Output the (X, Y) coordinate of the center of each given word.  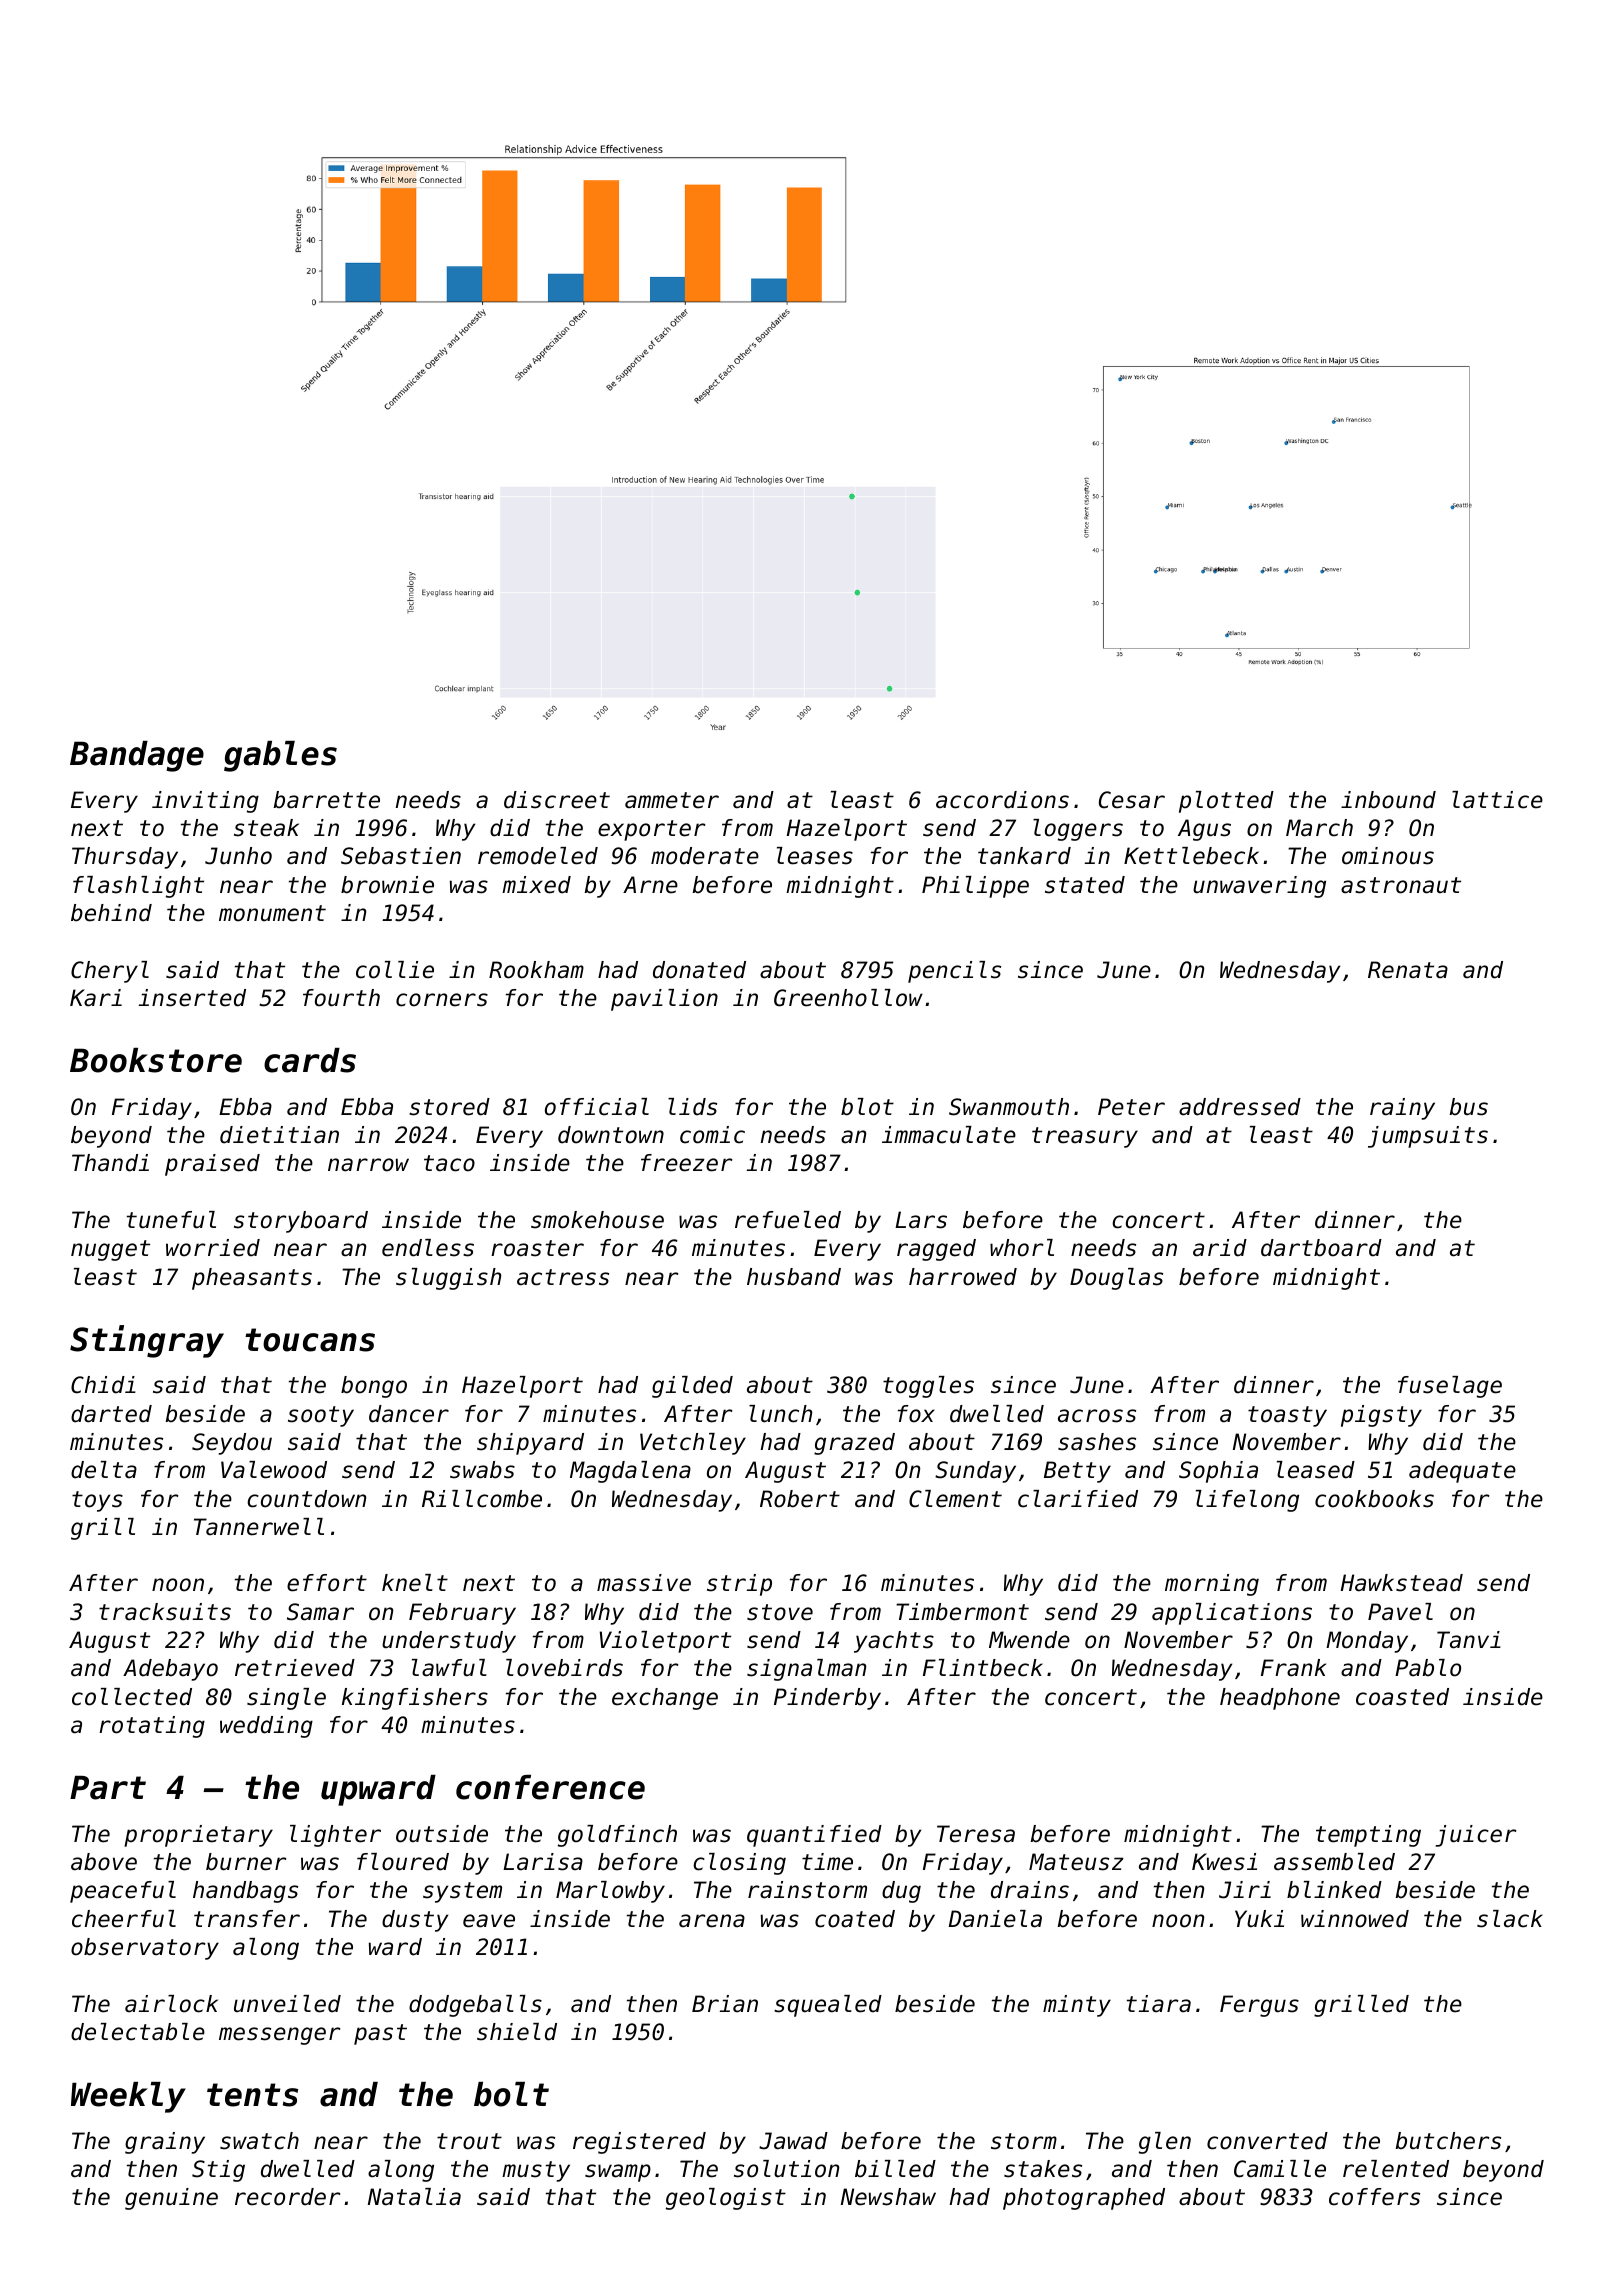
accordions (1002, 800)
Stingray (147, 1341)
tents (252, 2095)
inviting (205, 802)
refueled (788, 1220)
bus (1469, 1107)
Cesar (1132, 800)
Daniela (995, 1919)
